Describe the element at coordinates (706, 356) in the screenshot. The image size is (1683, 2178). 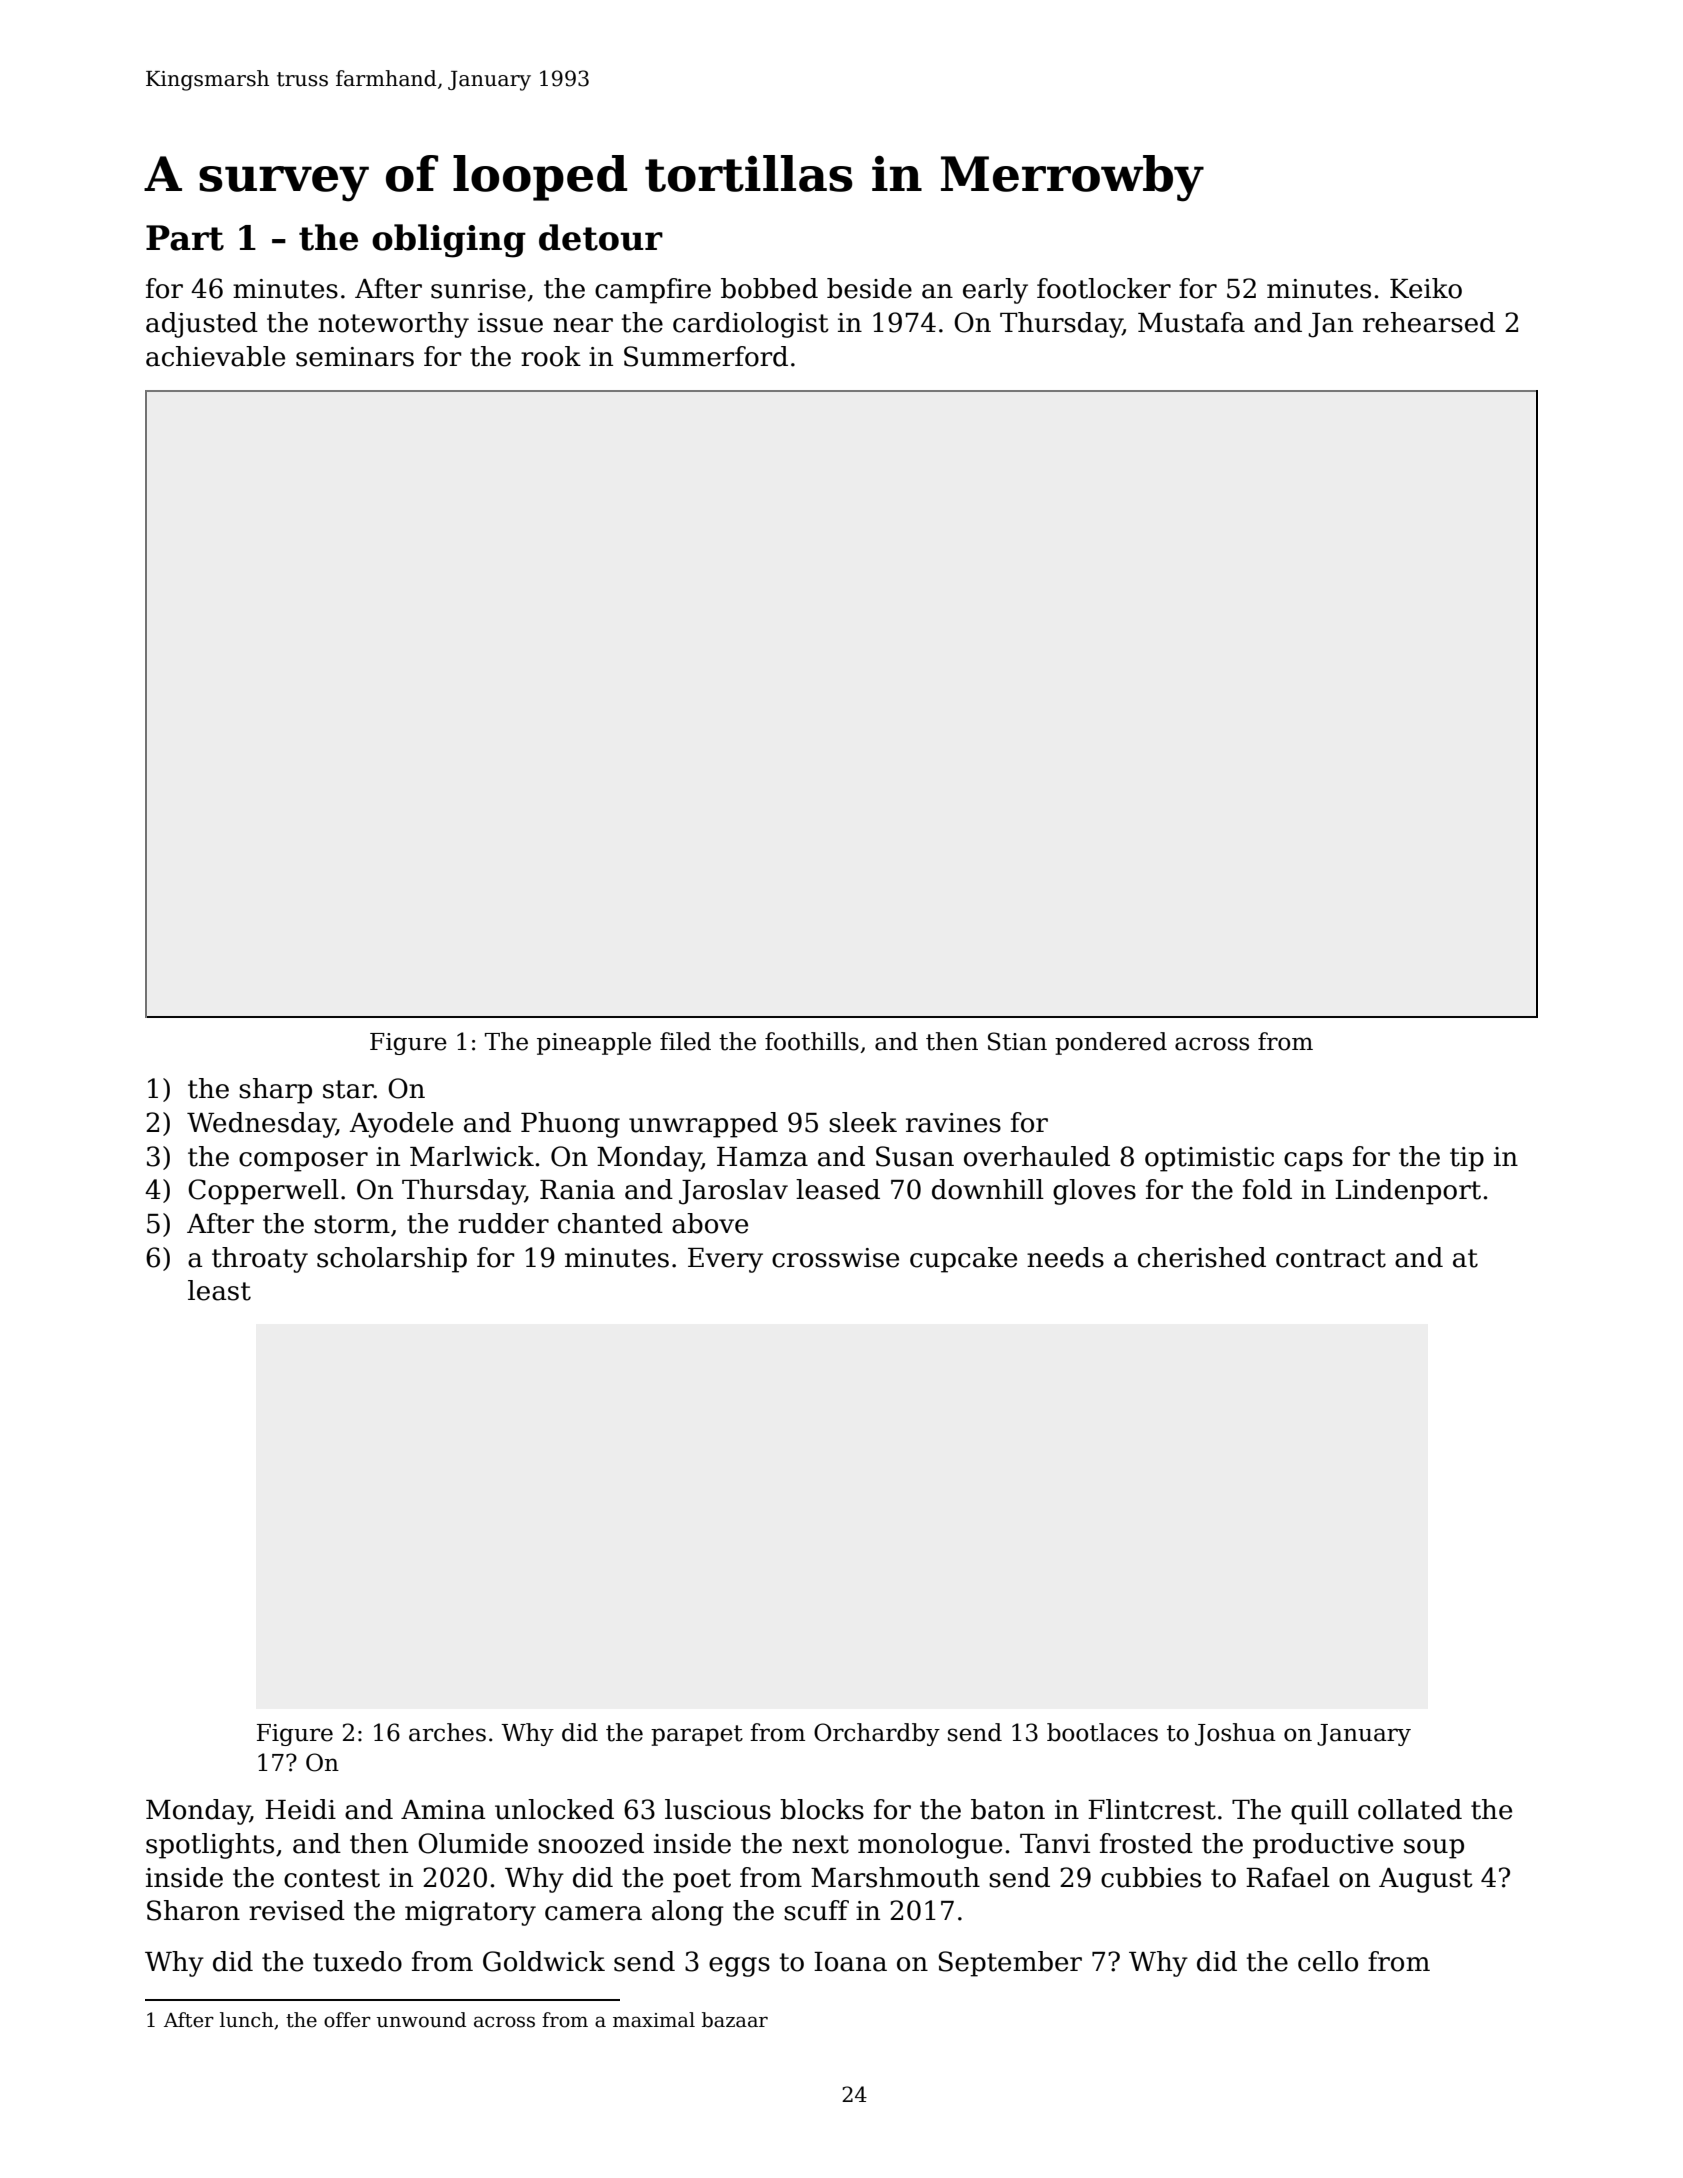
I see `Summerford` at that location.
